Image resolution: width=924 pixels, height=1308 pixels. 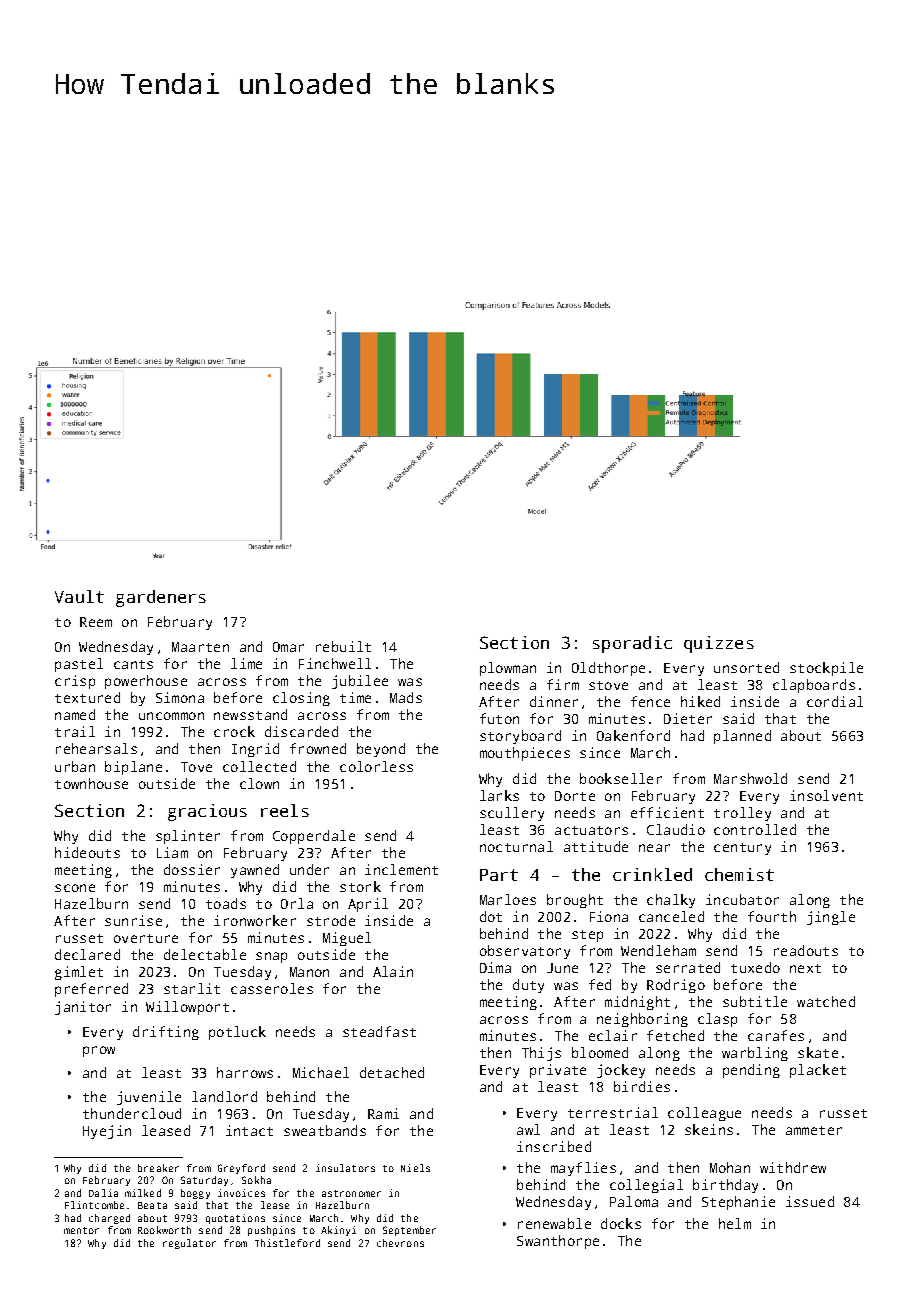 What do you see at coordinates (75, 766) in the screenshot?
I see `urban` at bounding box center [75, 766].
